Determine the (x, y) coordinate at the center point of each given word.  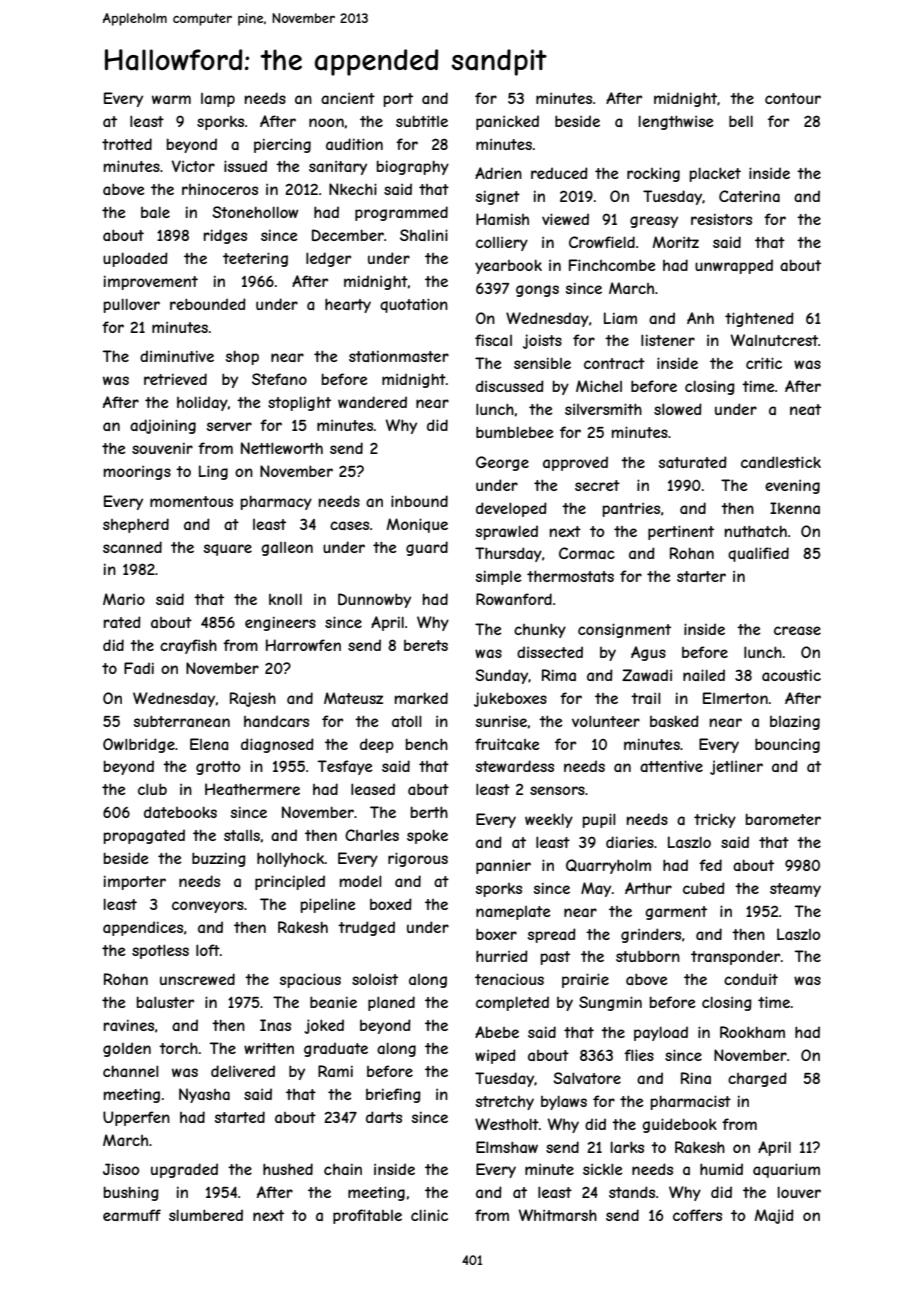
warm (171, 99)
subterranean (182, 721)
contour (793, 98)
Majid (774, 1216)
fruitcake (507, 744)
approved (575, 463)
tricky (715, 820)
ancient (348, 98)
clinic (429, 1215)
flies (639, 1055)
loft (208, 950)
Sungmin (610, 1003)
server (229, 426)
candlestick (781, 462)
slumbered (206, 1215)
